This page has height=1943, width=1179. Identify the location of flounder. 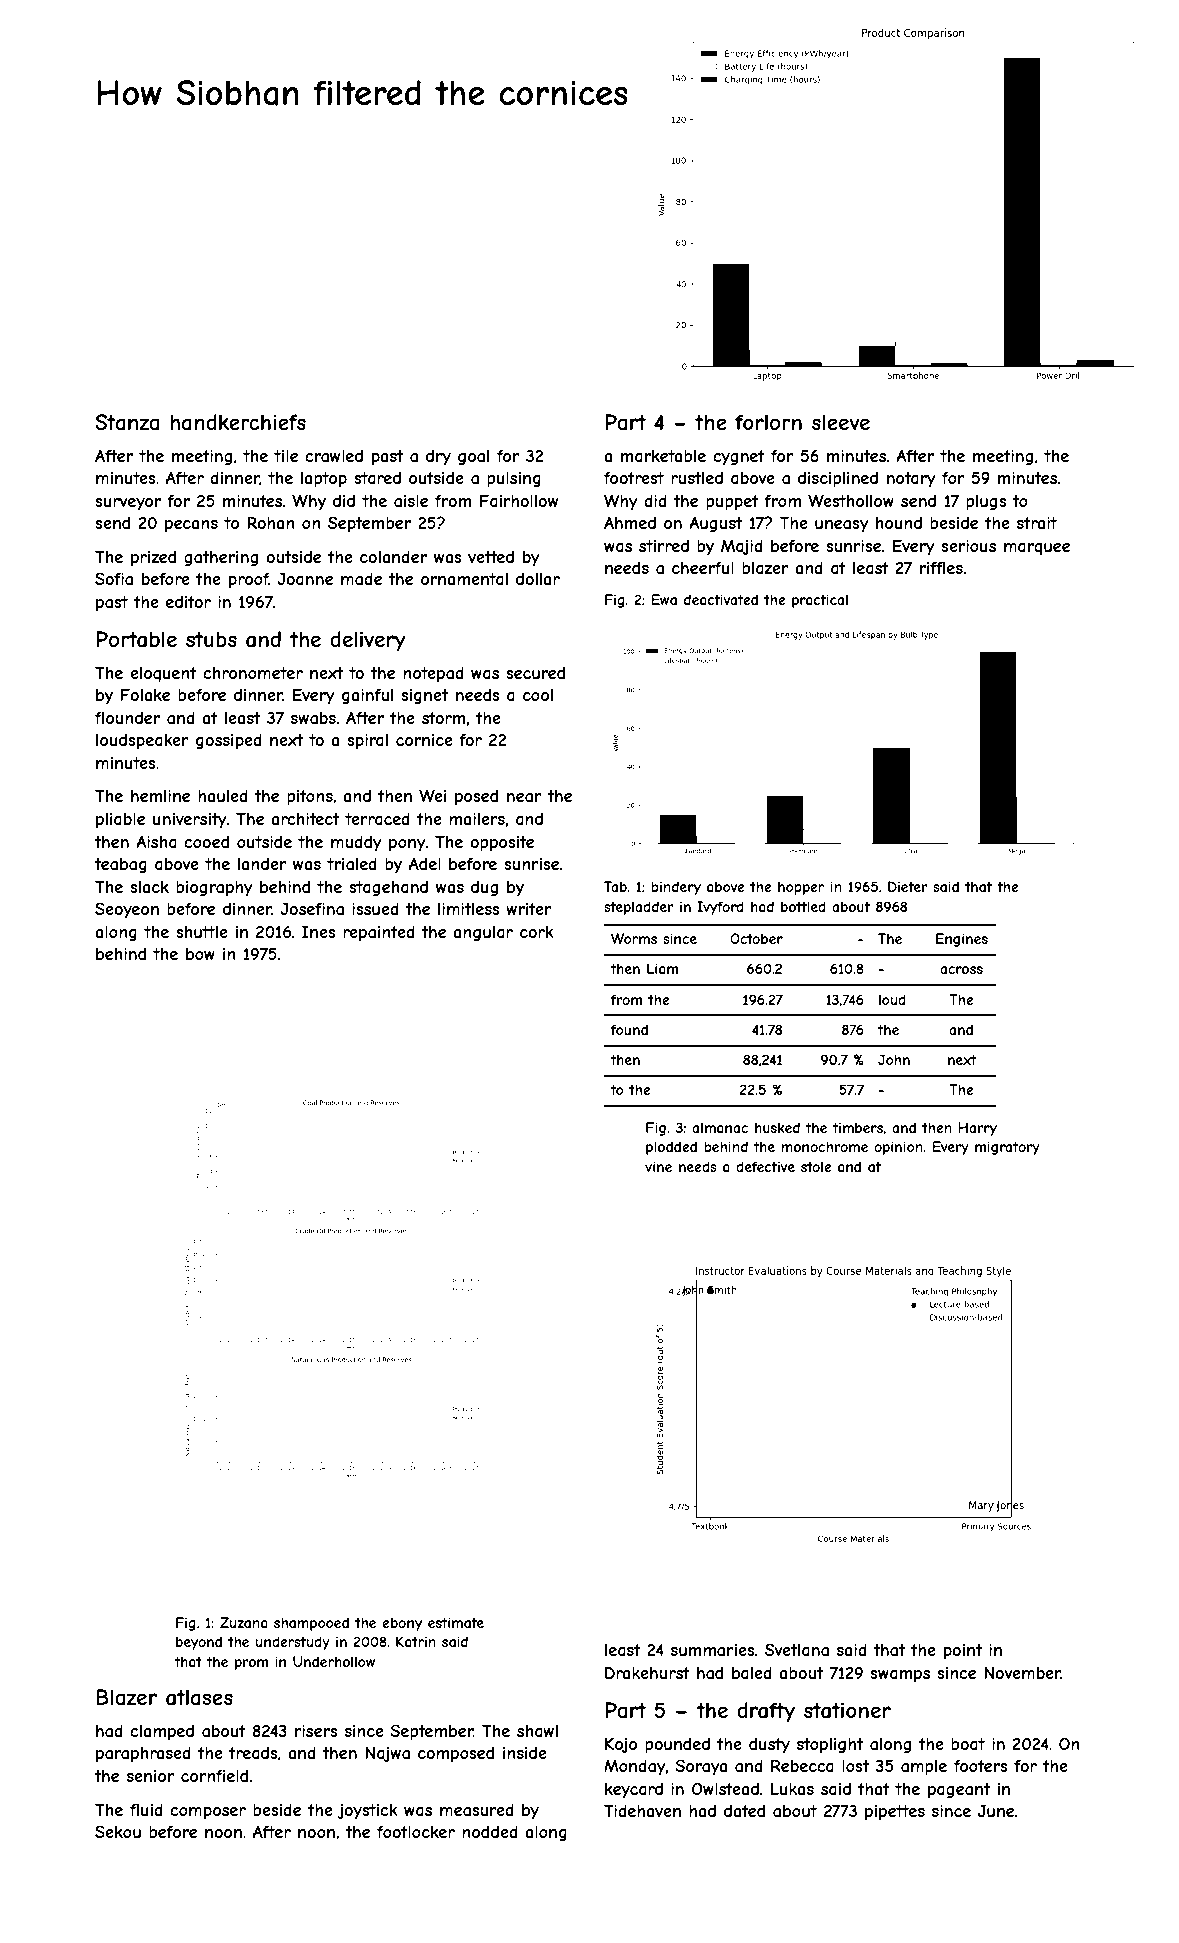
(127, 718).
